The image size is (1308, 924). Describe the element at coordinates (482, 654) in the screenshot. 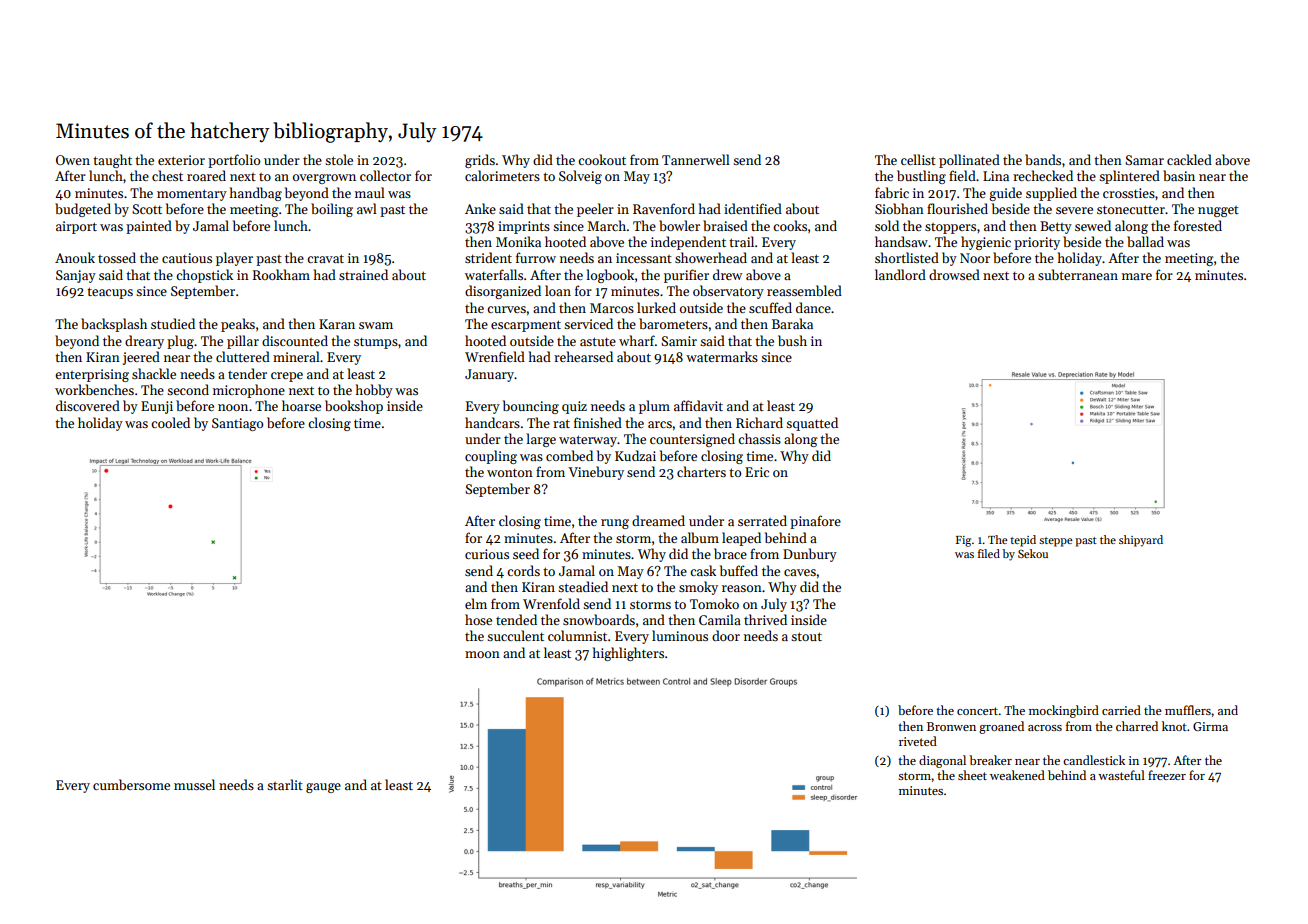

I see `moon` at that location.
